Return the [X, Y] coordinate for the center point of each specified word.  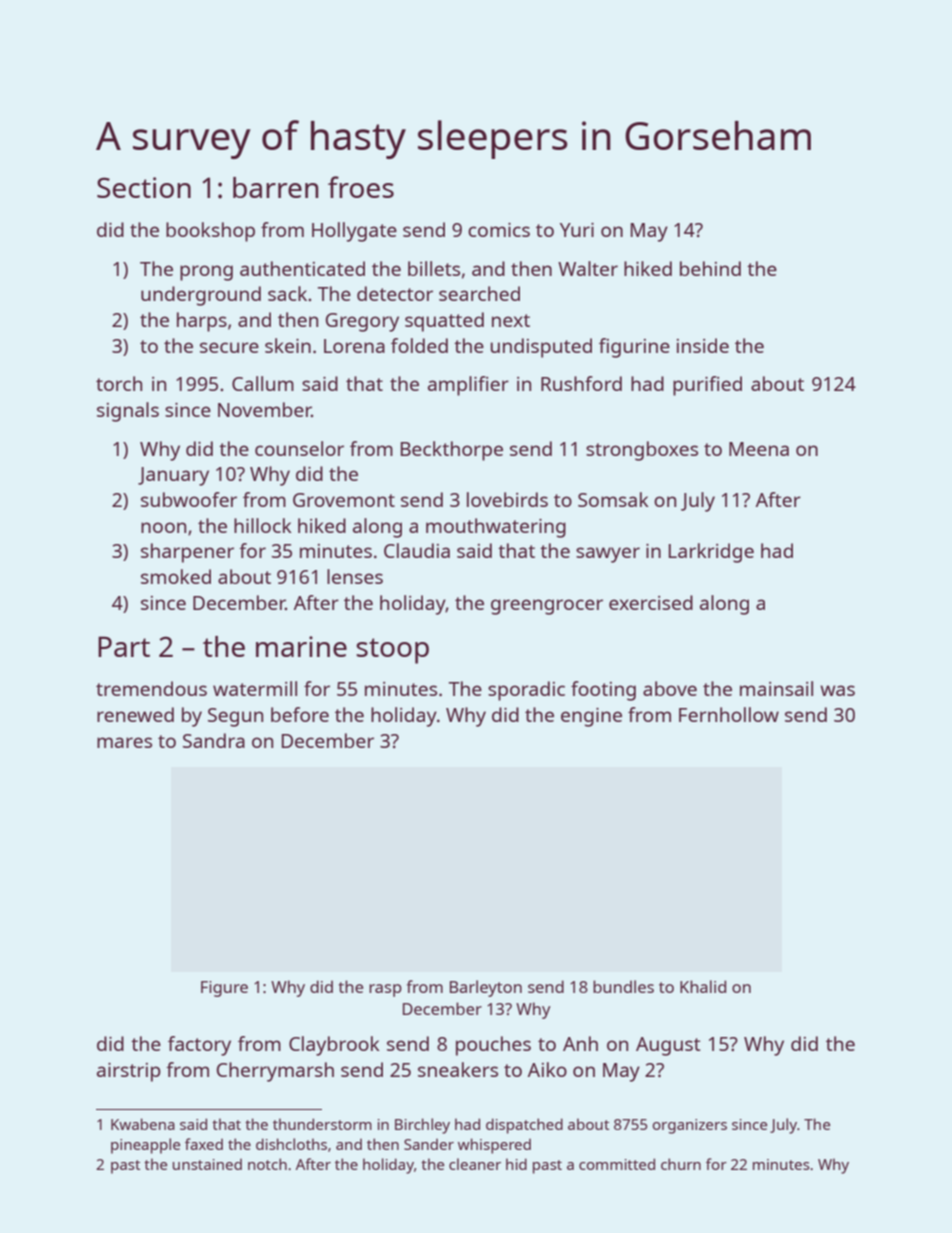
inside [703, 345]
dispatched [524, 1126]
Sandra [214, 740]
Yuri [577, 230]
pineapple [145, 1146]
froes [361, 187]
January [173, 476]
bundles [623, 986]
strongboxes [642, 451]
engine [591, 717]
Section [144, 187]
